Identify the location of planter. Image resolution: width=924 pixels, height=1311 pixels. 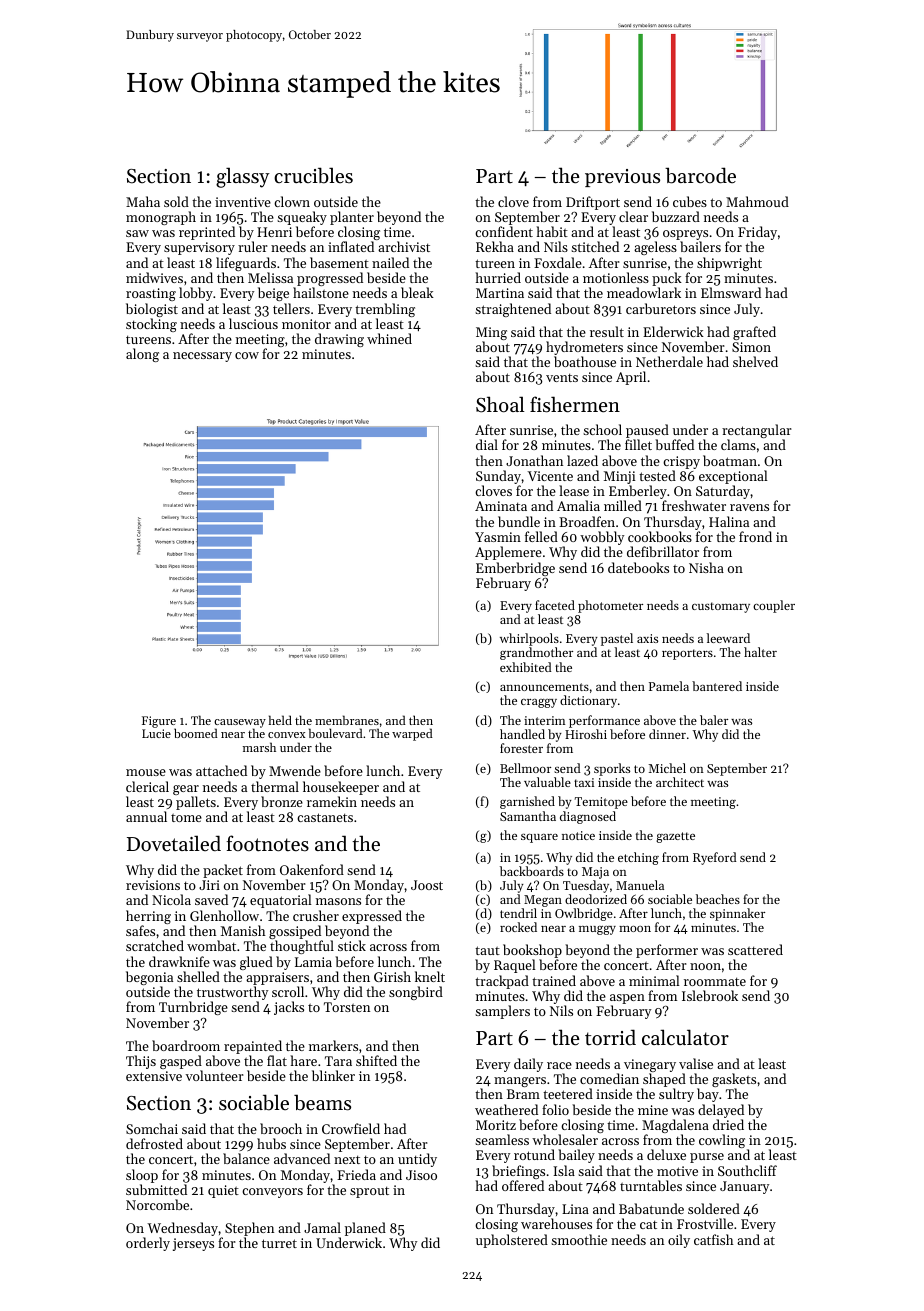
(352, 218).
